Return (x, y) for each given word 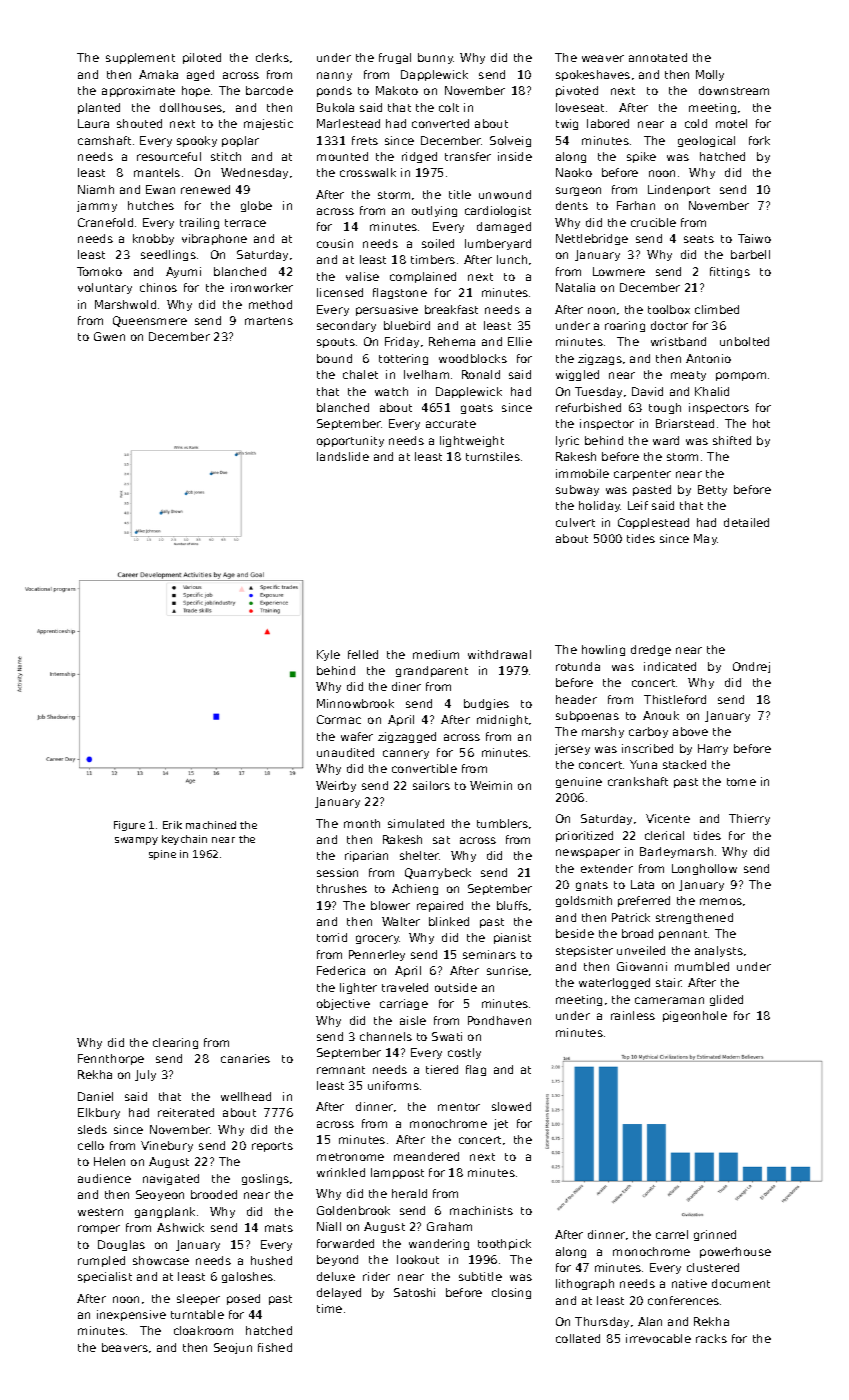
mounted (342, 156)
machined (211, 825)
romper (99, 1229)
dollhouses (191, 107)
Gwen (109, 336)
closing (511, 1293)
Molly (710, 75)
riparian (366, 856)
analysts (719, 951)
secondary (346, 326)
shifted (732, 440)
